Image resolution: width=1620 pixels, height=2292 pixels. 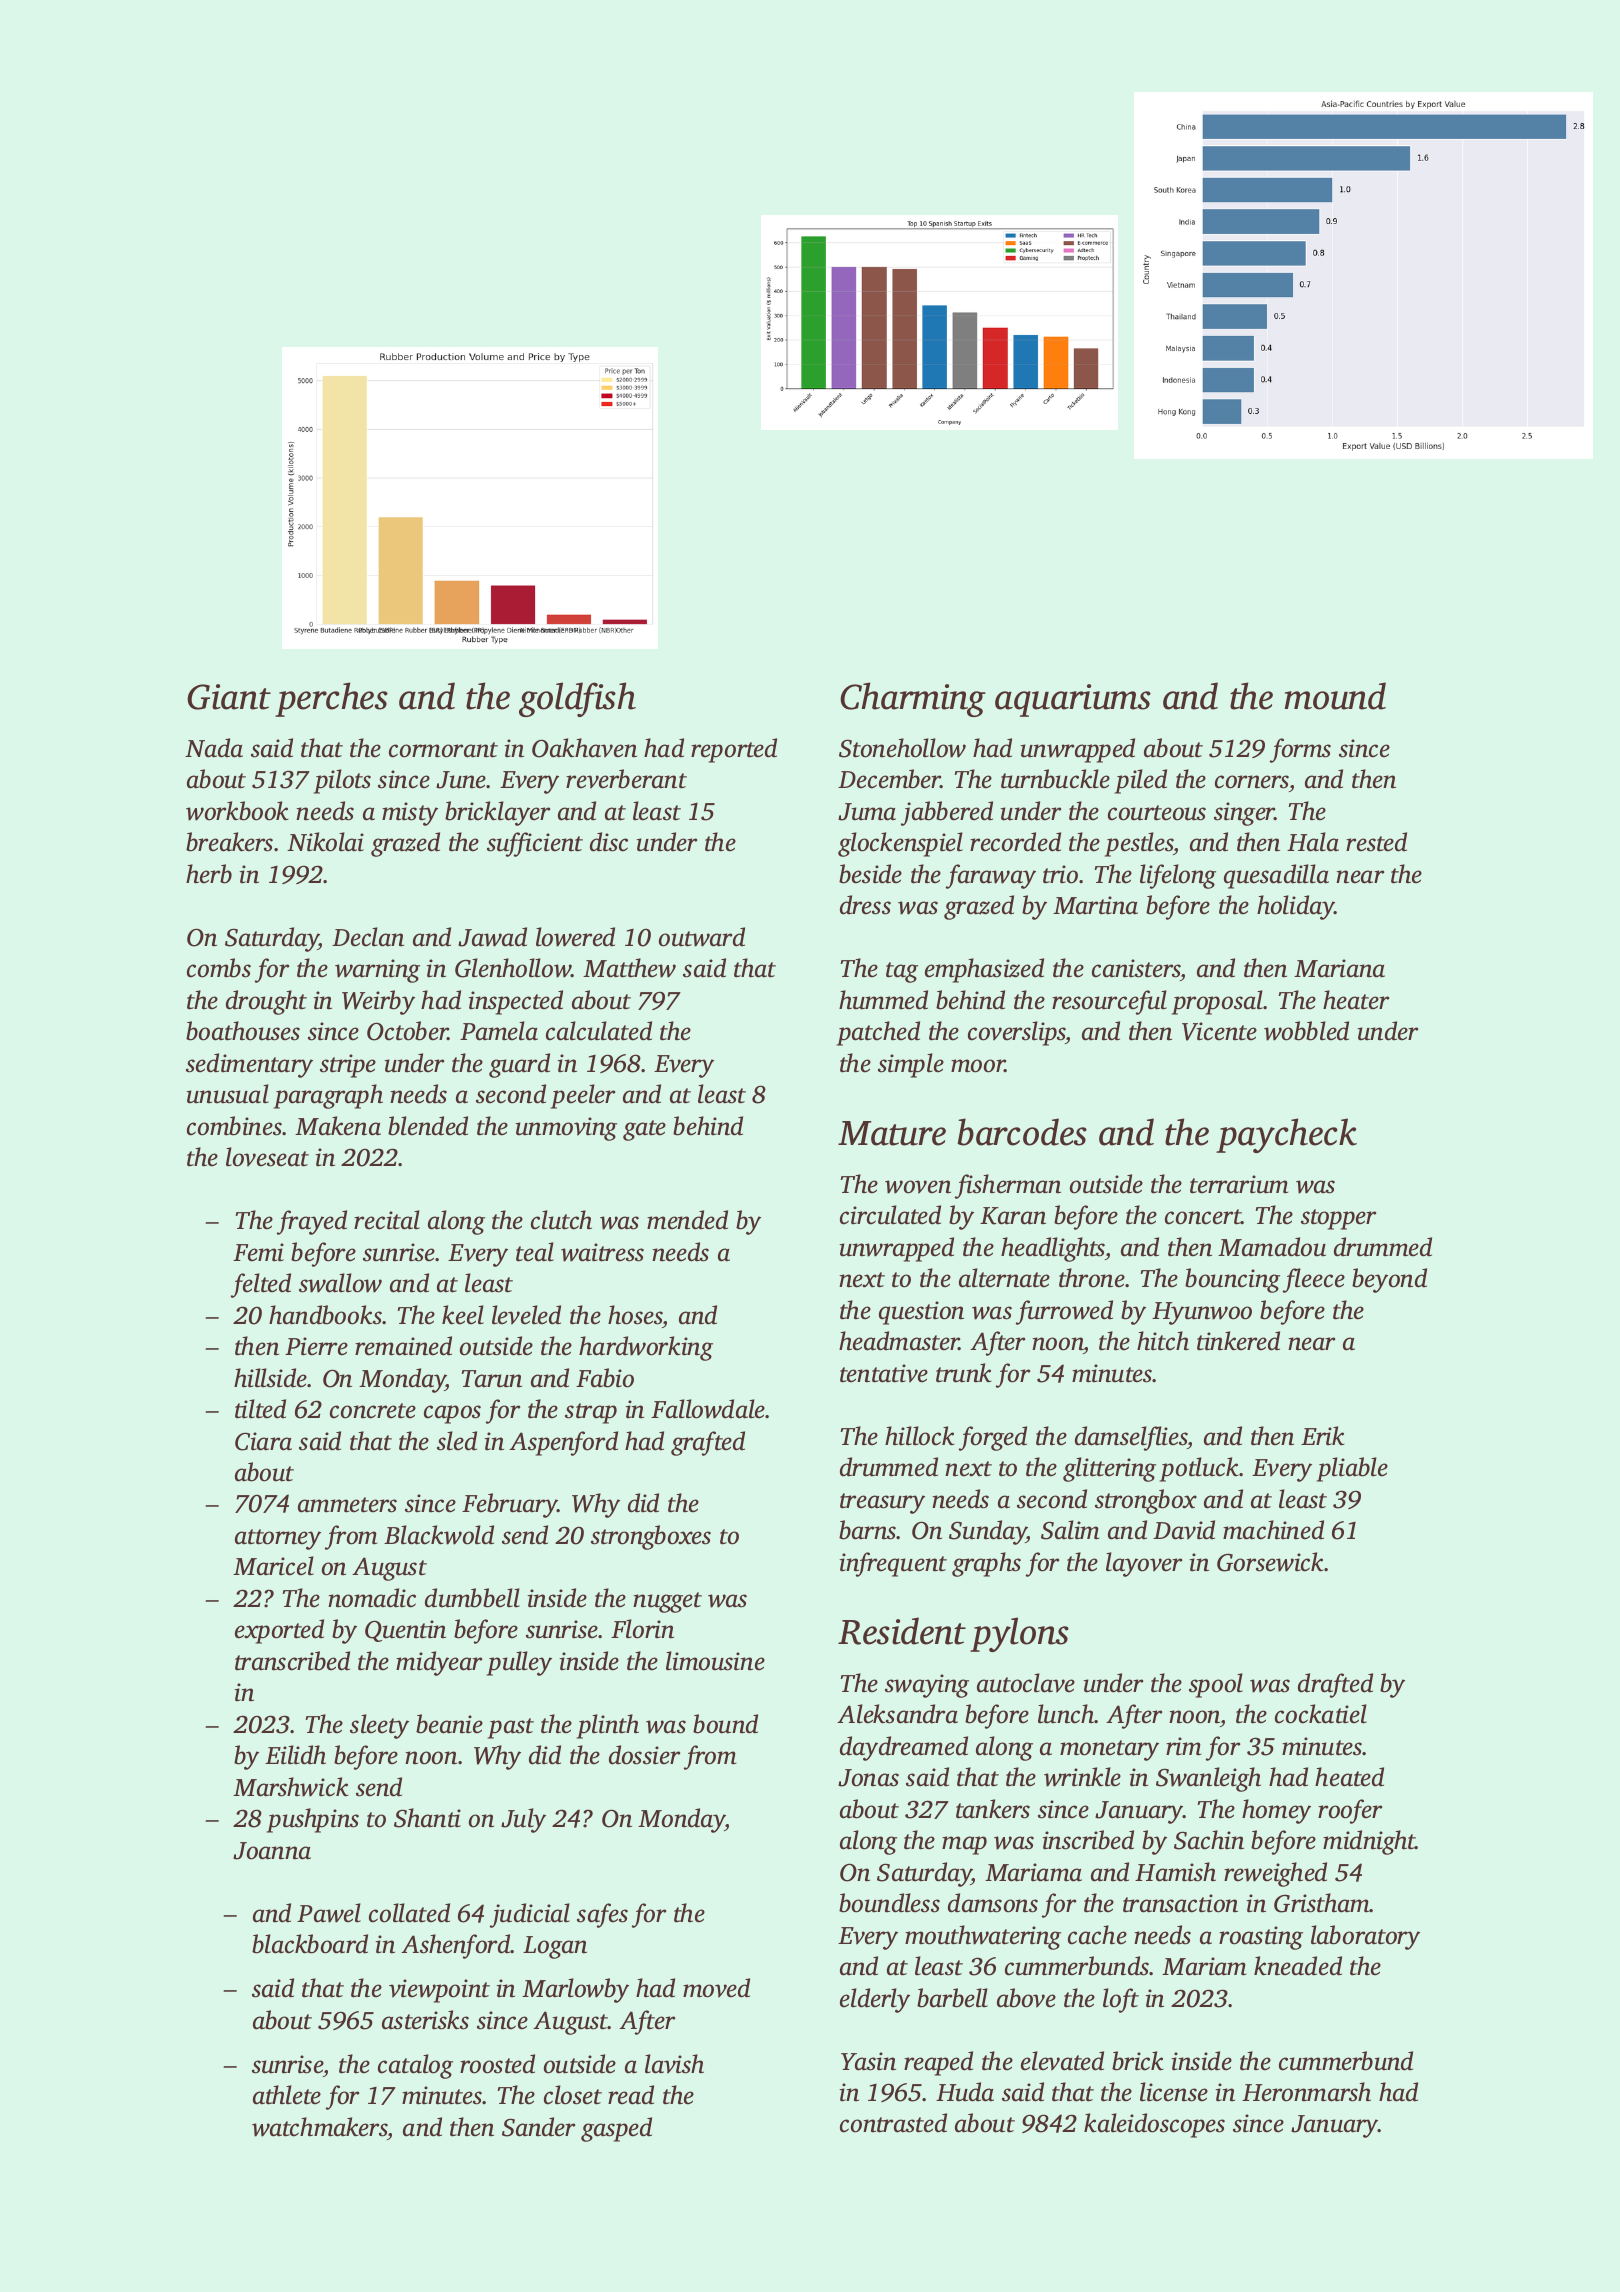 I want to click on outward, so click(x=702, y=937).
